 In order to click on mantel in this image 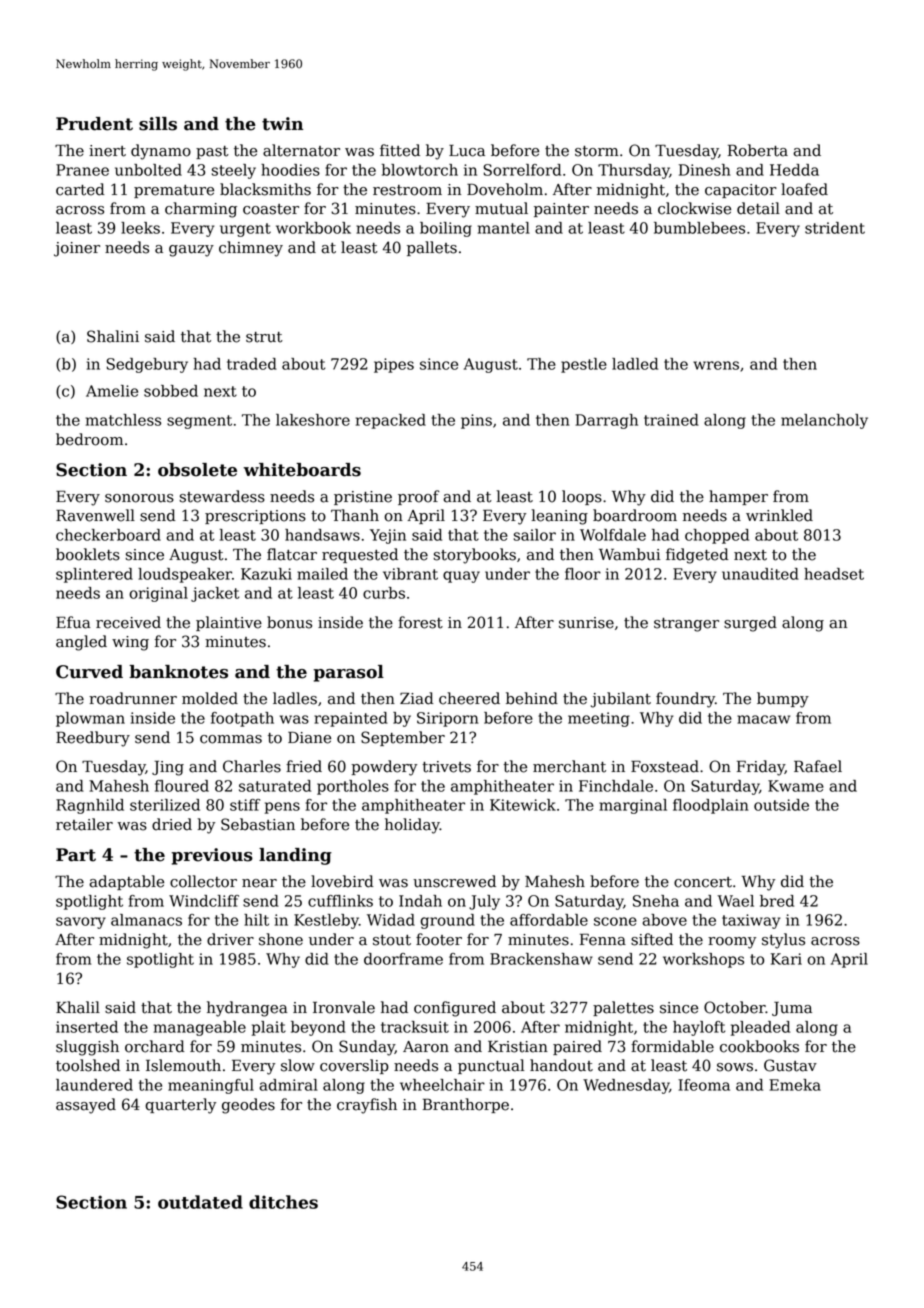, I will do `click(504, 228)`.
